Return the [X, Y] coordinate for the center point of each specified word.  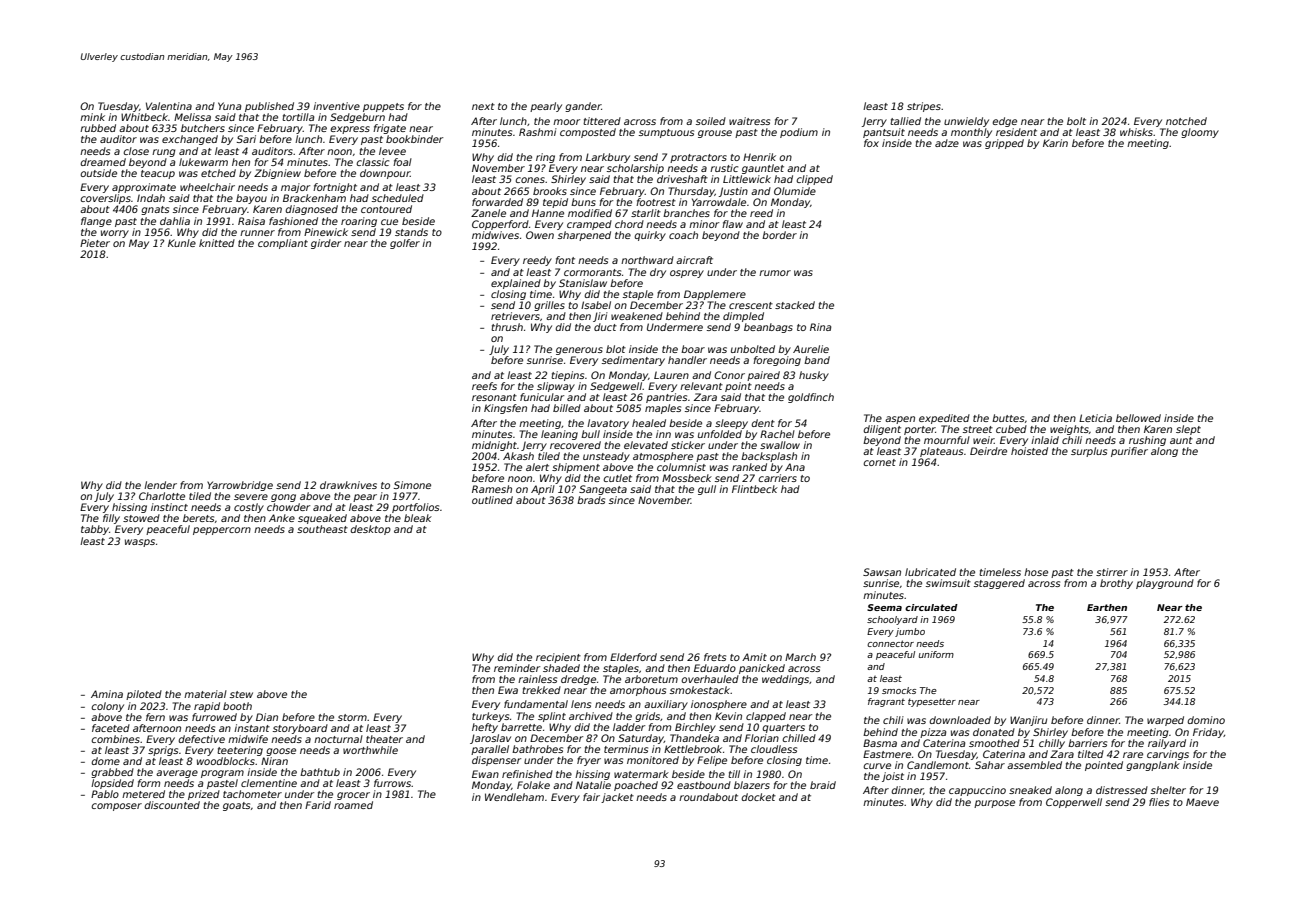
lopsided [112, 784]
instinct [169, 507]
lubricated [930, 572]
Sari [246, 139]
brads [591, 500]
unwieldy [966, 122]
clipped [815, 180]
